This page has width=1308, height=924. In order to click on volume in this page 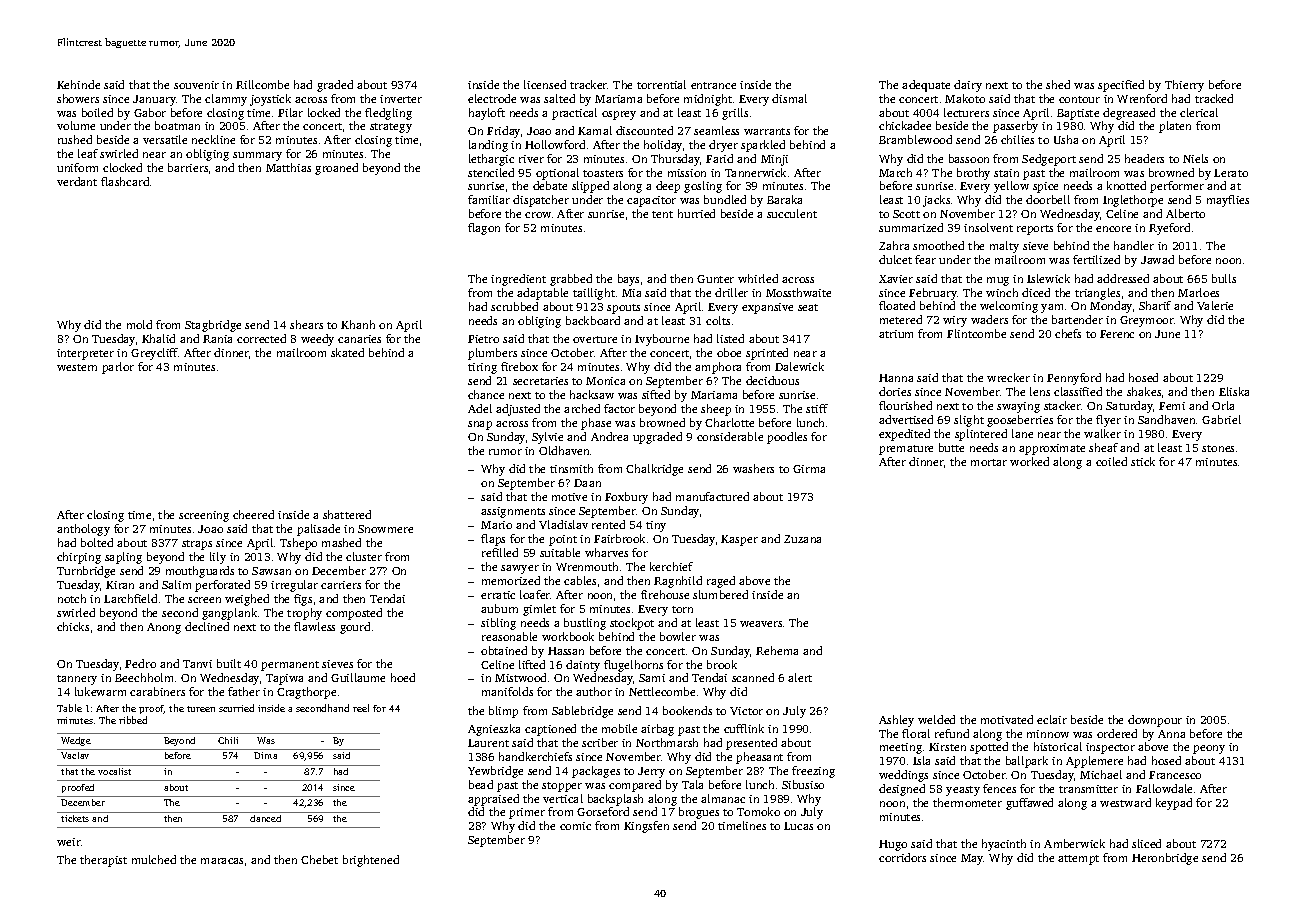, I will do `click(76, 125)`.
